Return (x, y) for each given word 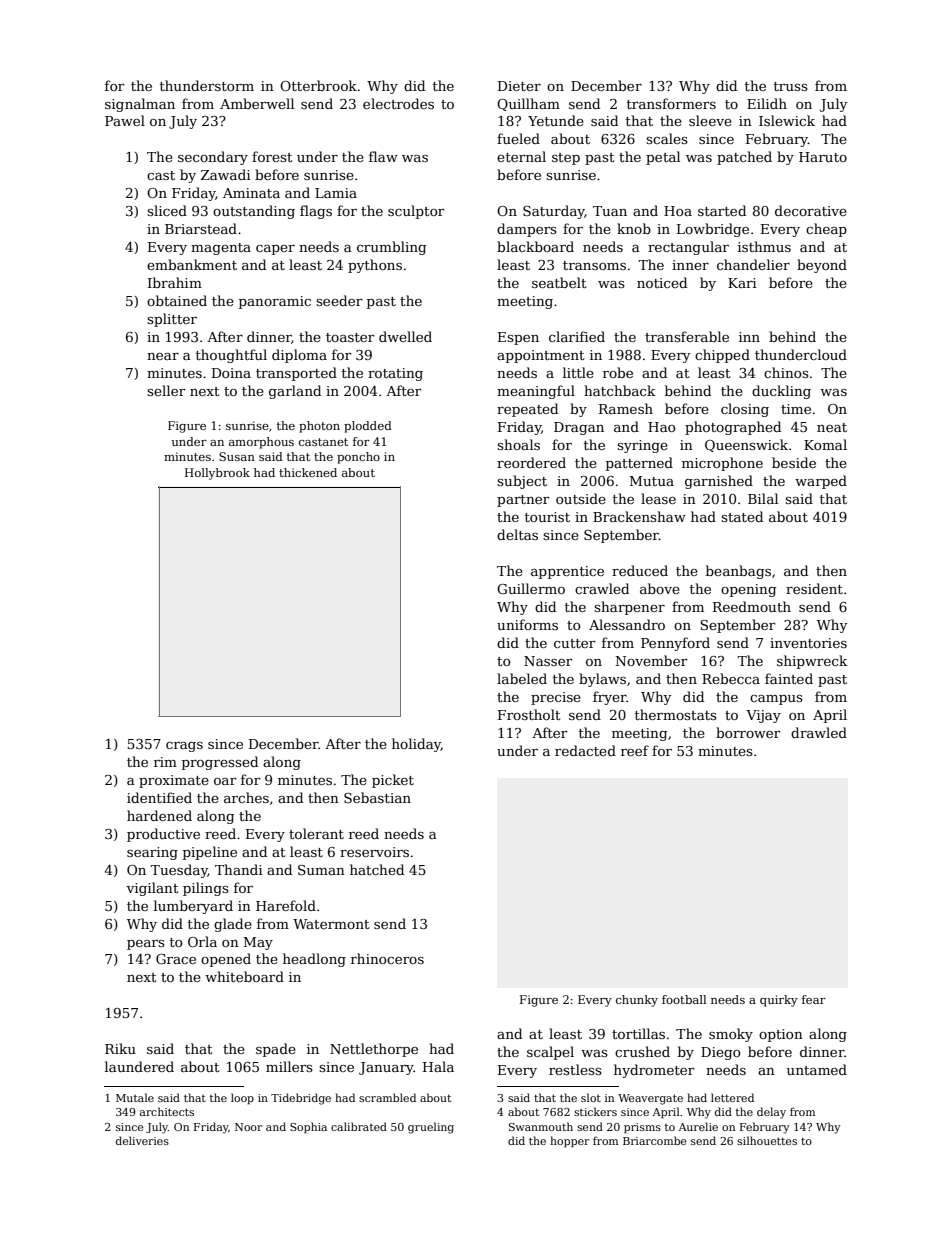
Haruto (823, 157)
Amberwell (257, 103)
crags (184, 747)
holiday (416, 745)
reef (635, 750)
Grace (176, 959)
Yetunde (556, 120)
